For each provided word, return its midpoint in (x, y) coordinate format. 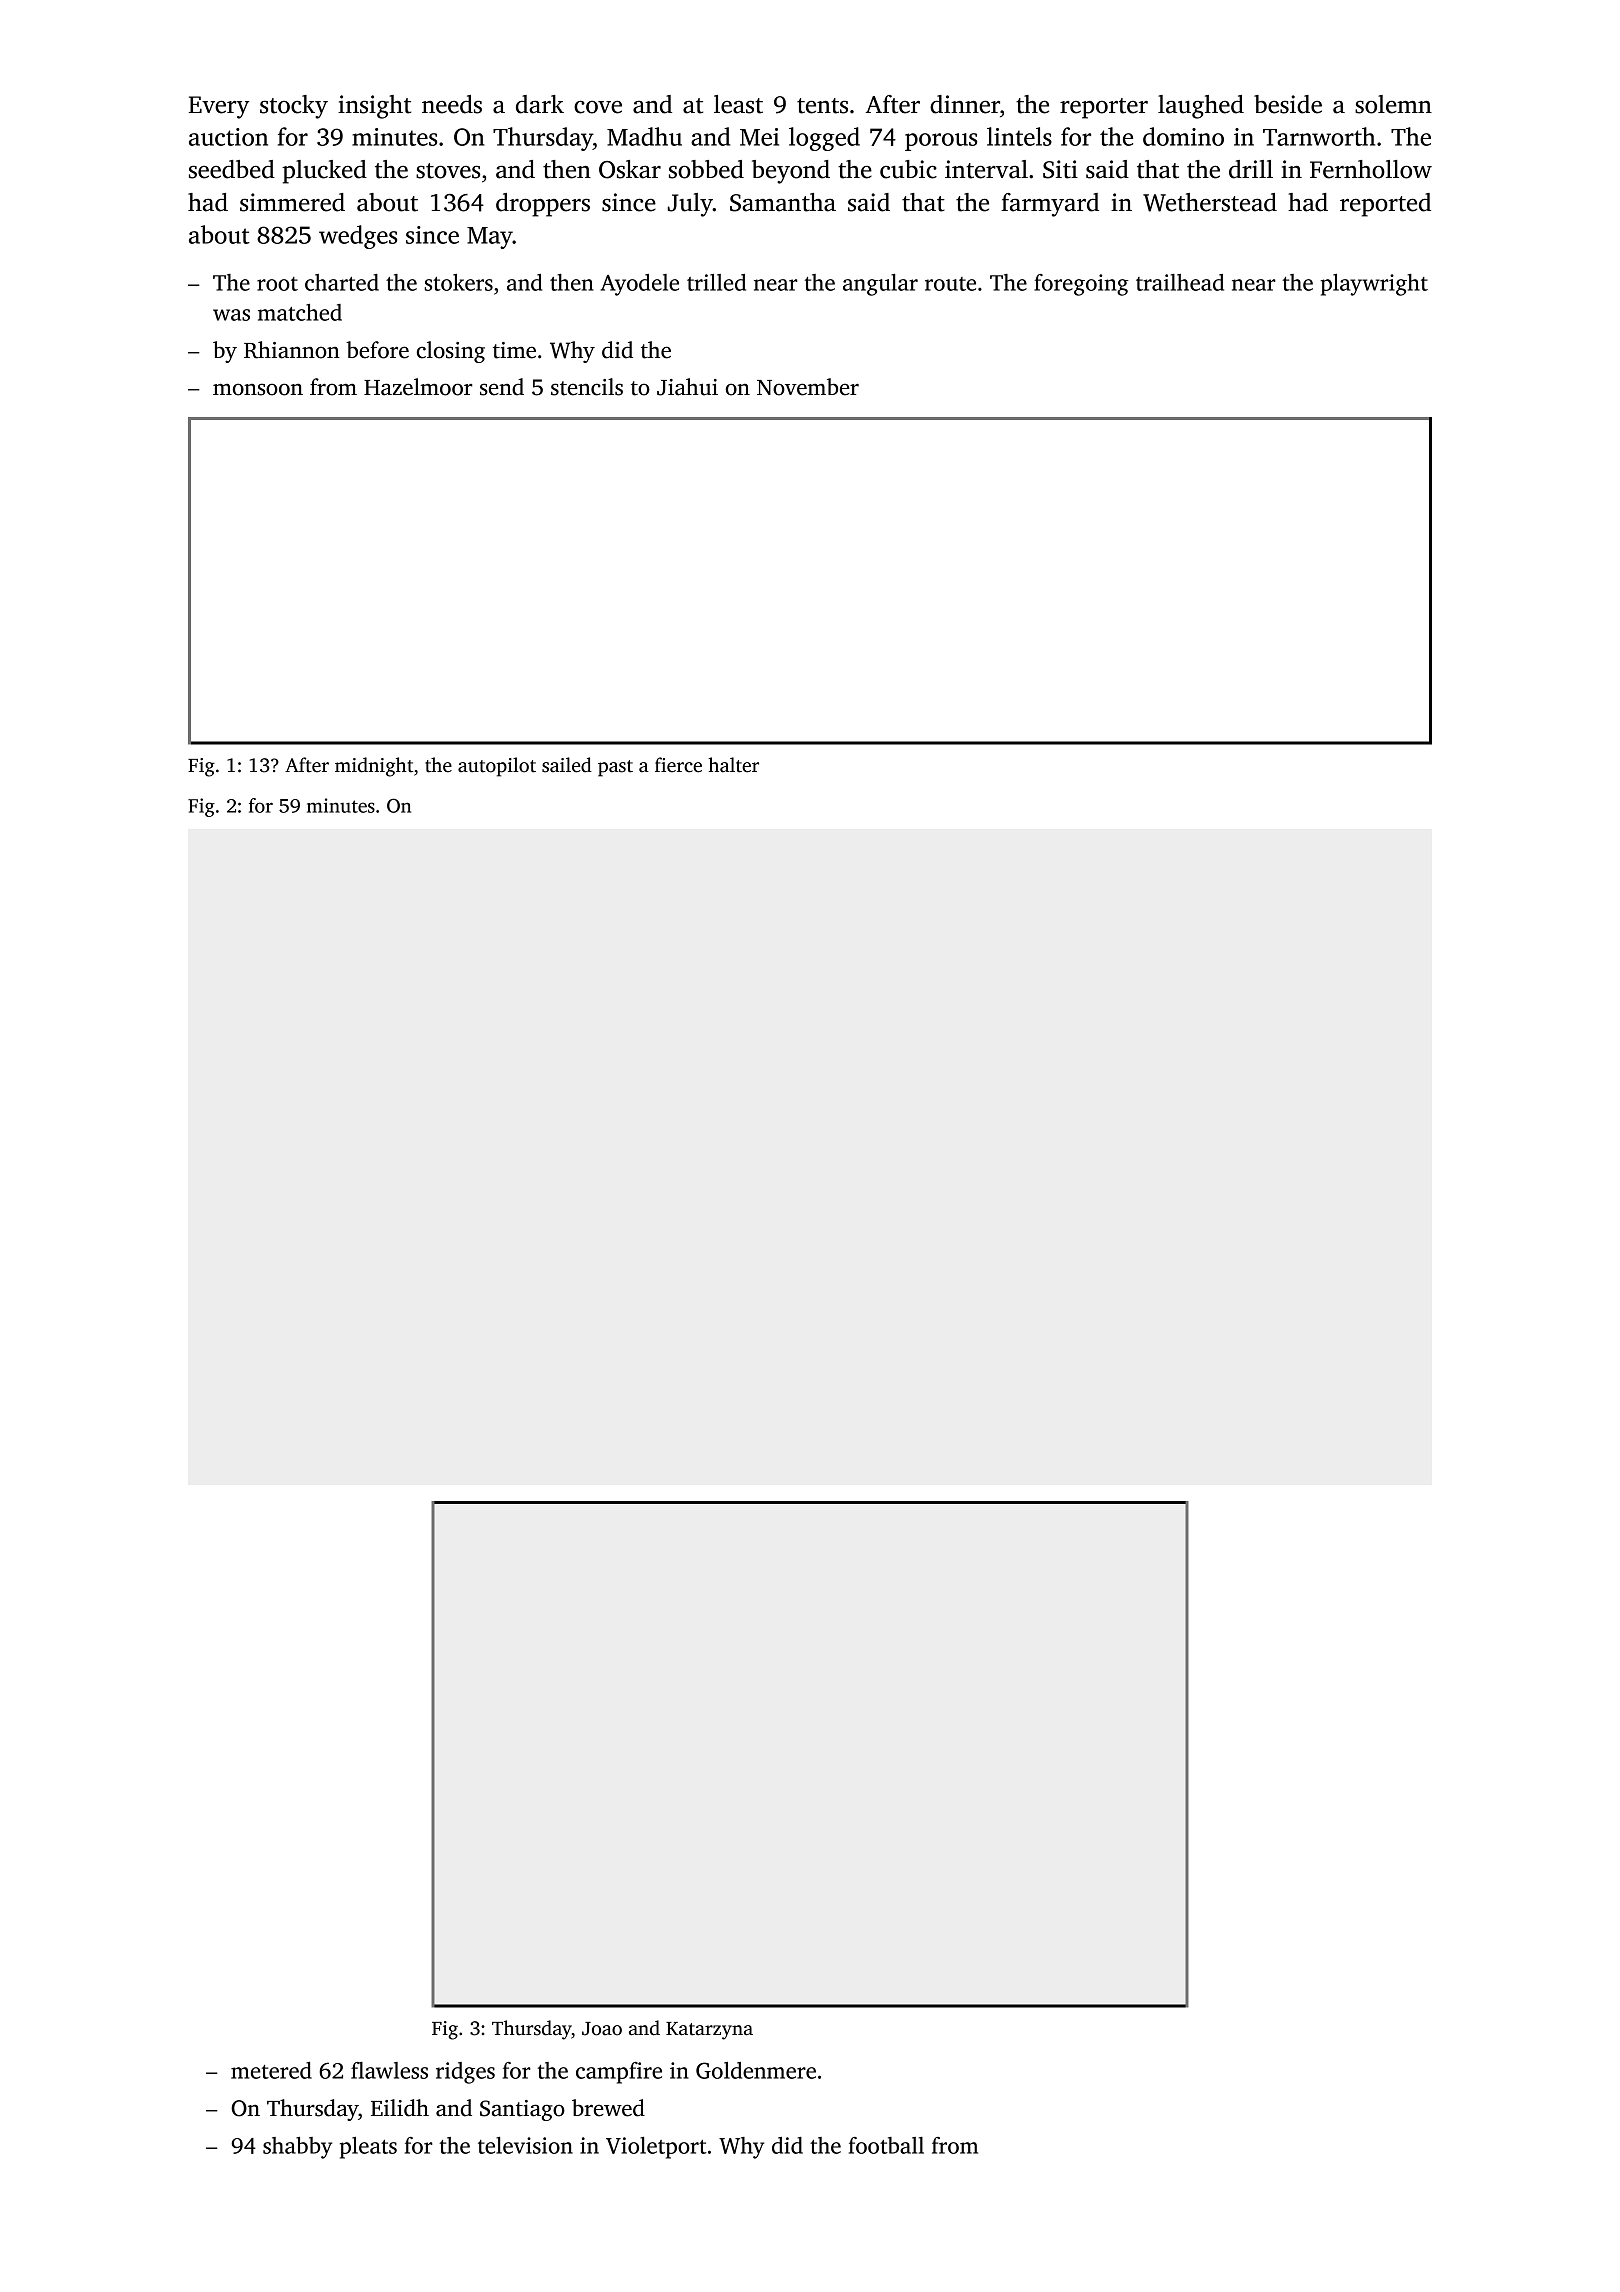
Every (219, 107)
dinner (965, 104)
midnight (374, 767)
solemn (1393, 104)
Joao (602, 2029)
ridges (465, 2073)
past (615, 768)
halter (733, 765)
